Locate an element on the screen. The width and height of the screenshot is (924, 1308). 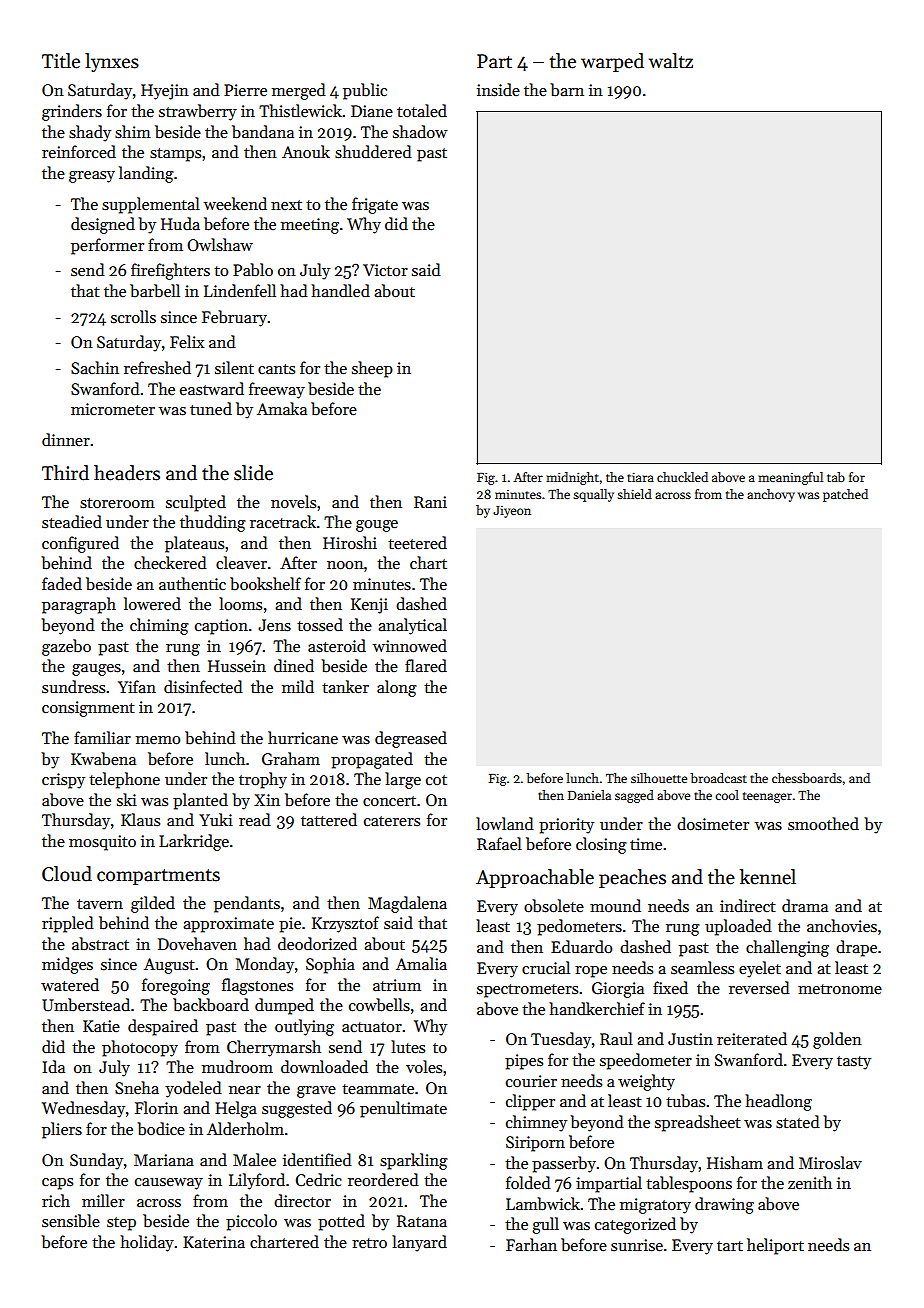
metronome is located at coordinates (840, 989).
